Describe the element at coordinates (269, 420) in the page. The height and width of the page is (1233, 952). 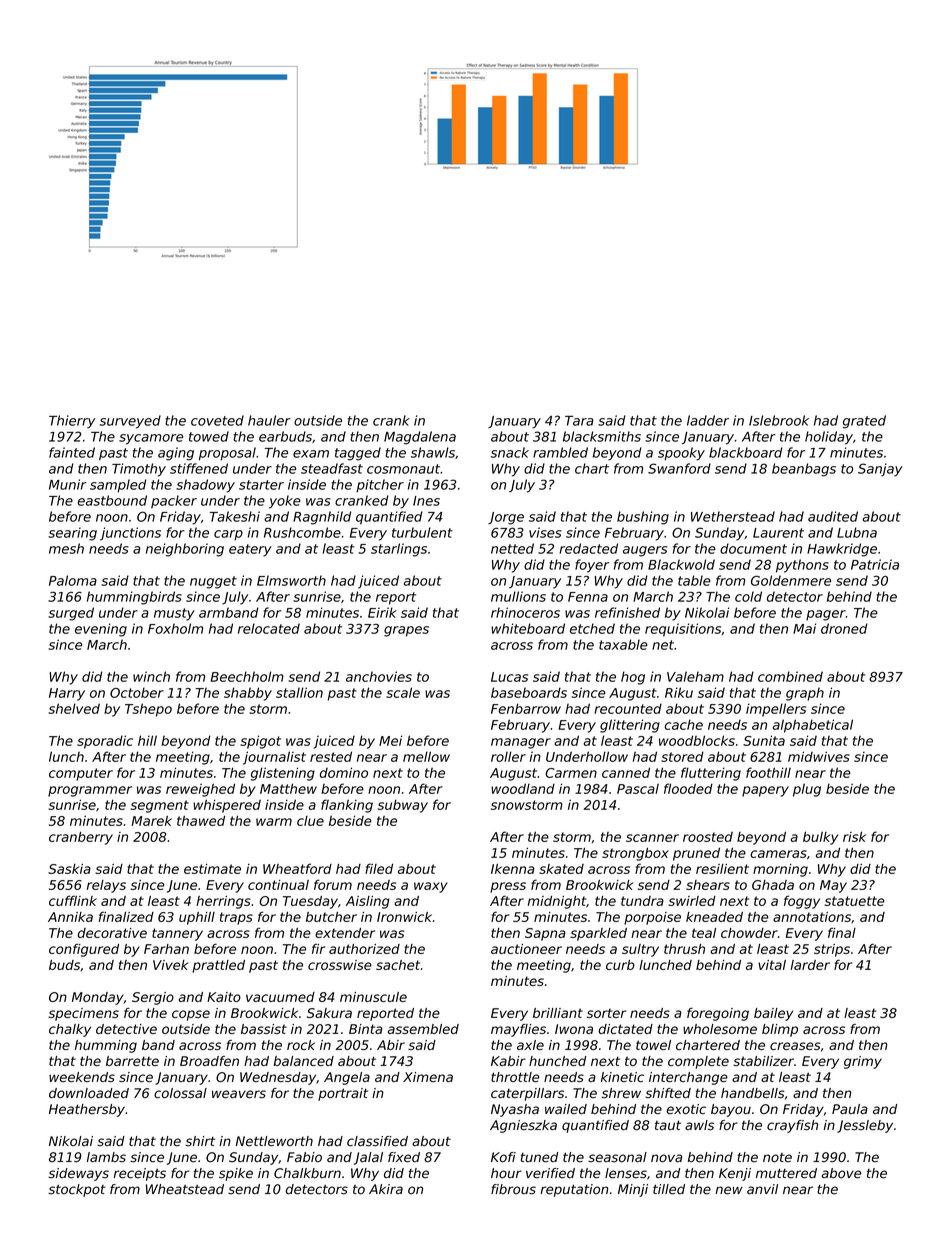
I see `hauler` at that location.
